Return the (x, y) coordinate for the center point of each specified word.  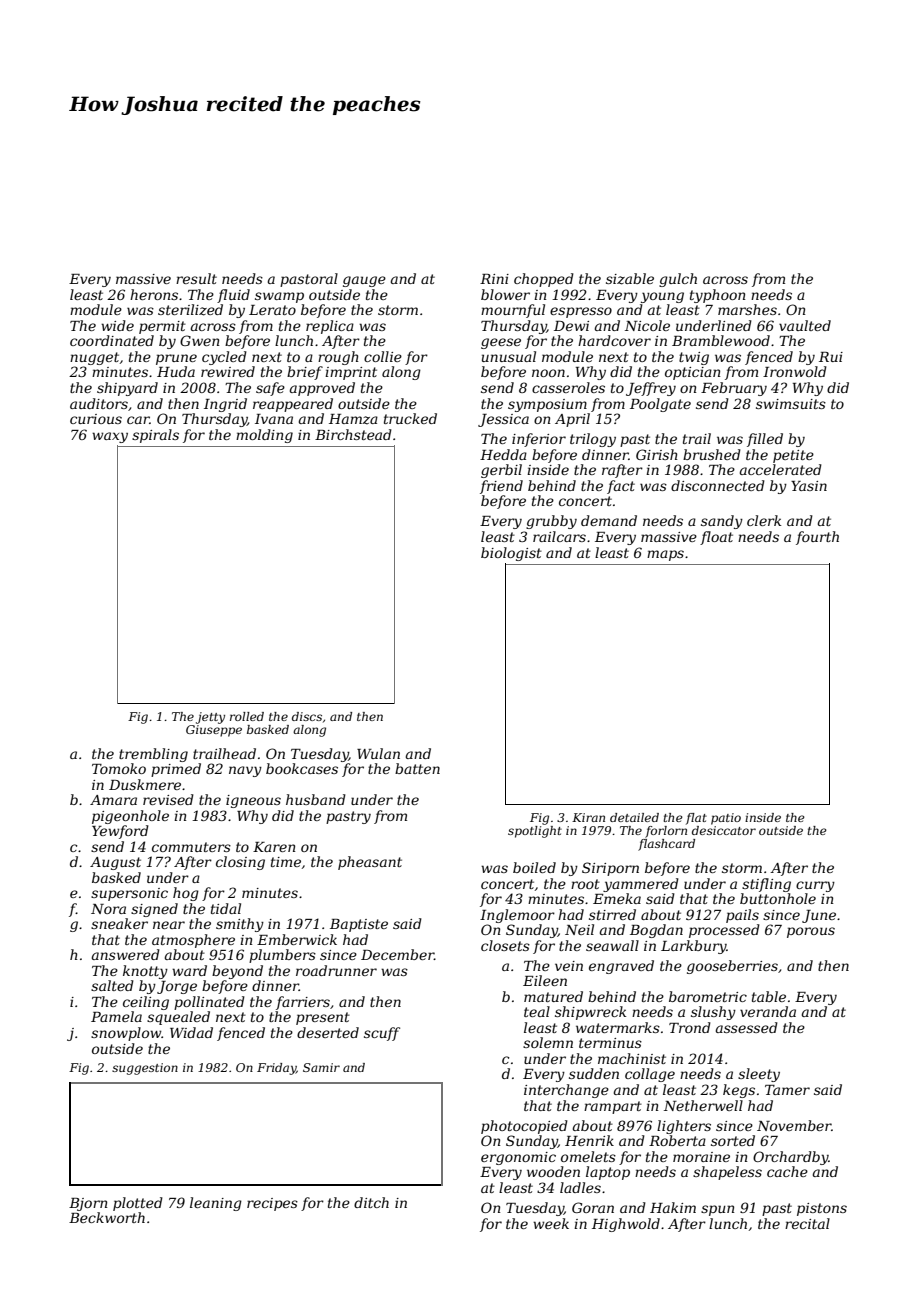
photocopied (524, 1127)
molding (264, 436)
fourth (817, 538)
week (551, 1223)
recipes (272, 1204)
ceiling (146, 1003)
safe (270, 389)
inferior (539, 440)
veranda (768, 1011)
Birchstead (353, 434)
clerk (764, 520)
